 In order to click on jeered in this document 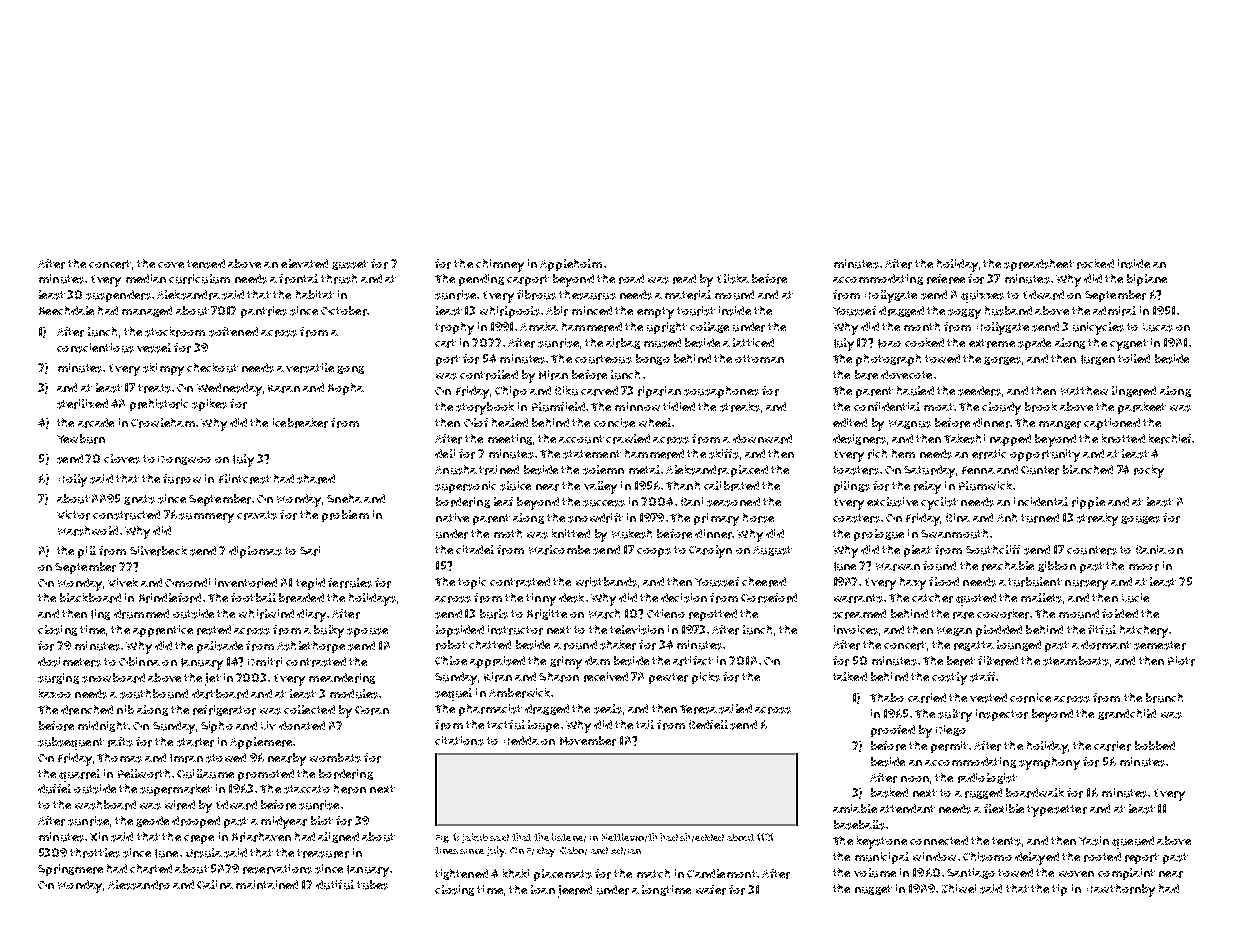, I will do `click(575, 891)`.
